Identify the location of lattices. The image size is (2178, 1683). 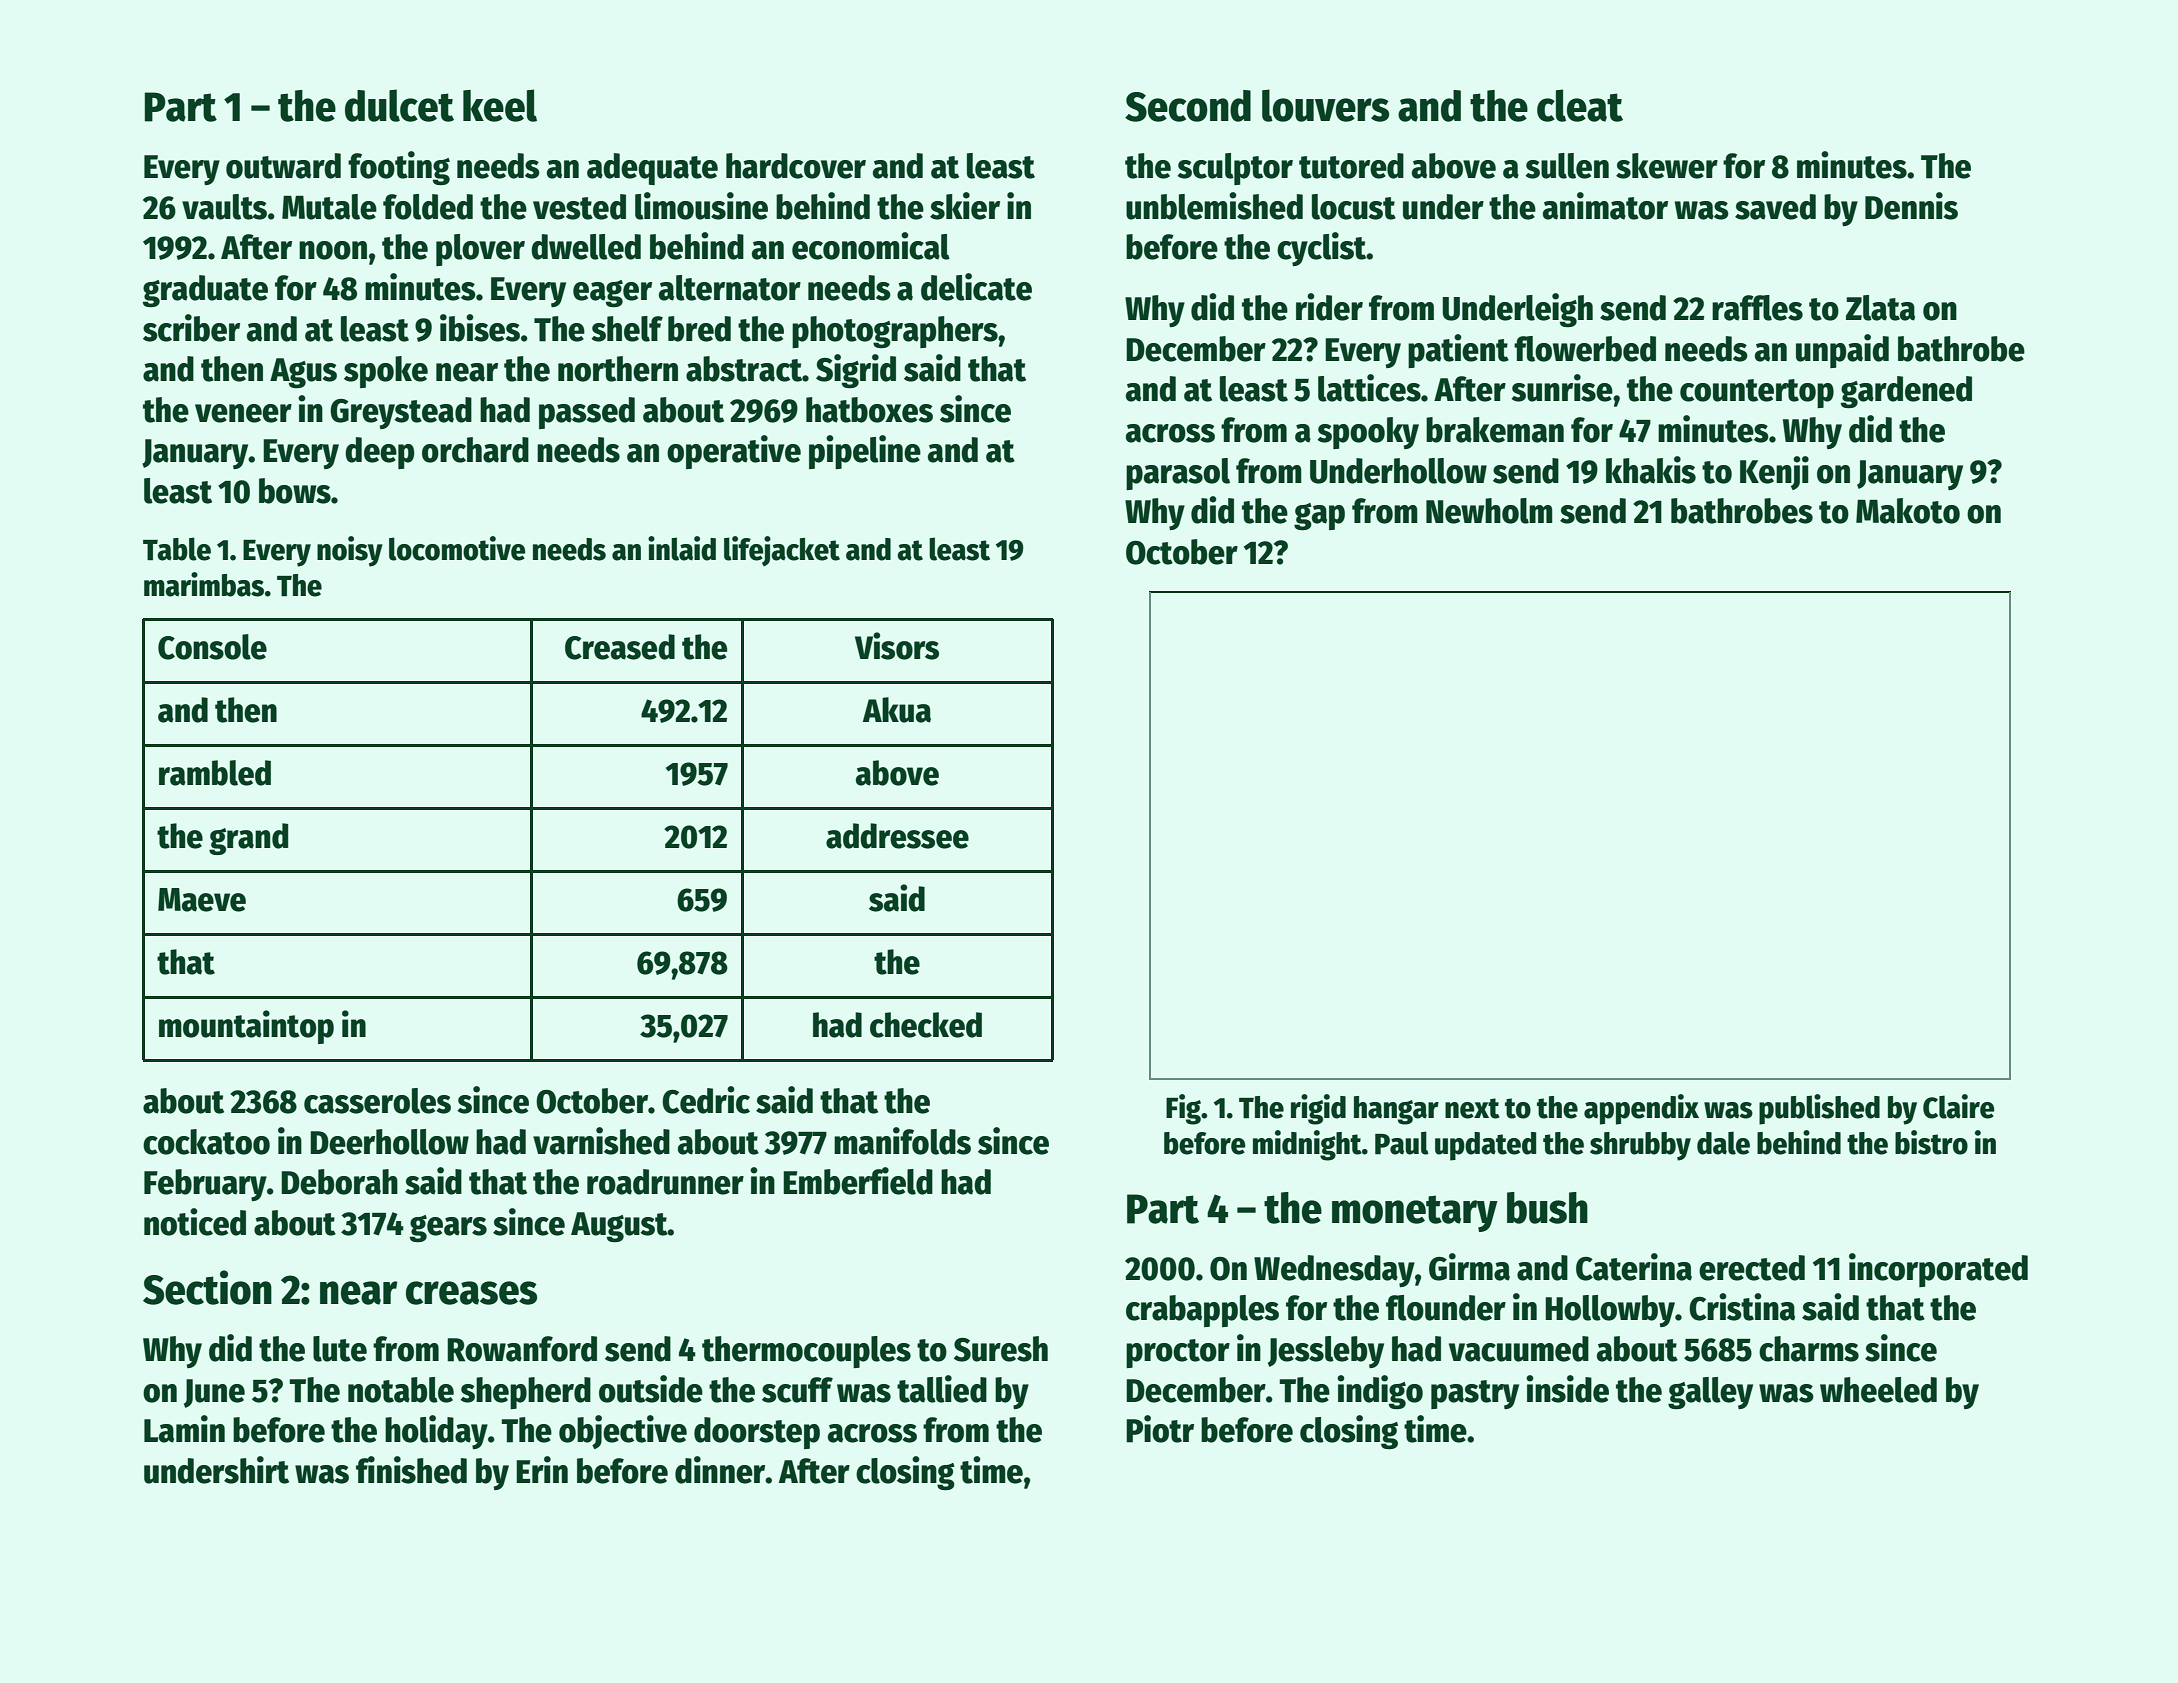
(1369, 388).
